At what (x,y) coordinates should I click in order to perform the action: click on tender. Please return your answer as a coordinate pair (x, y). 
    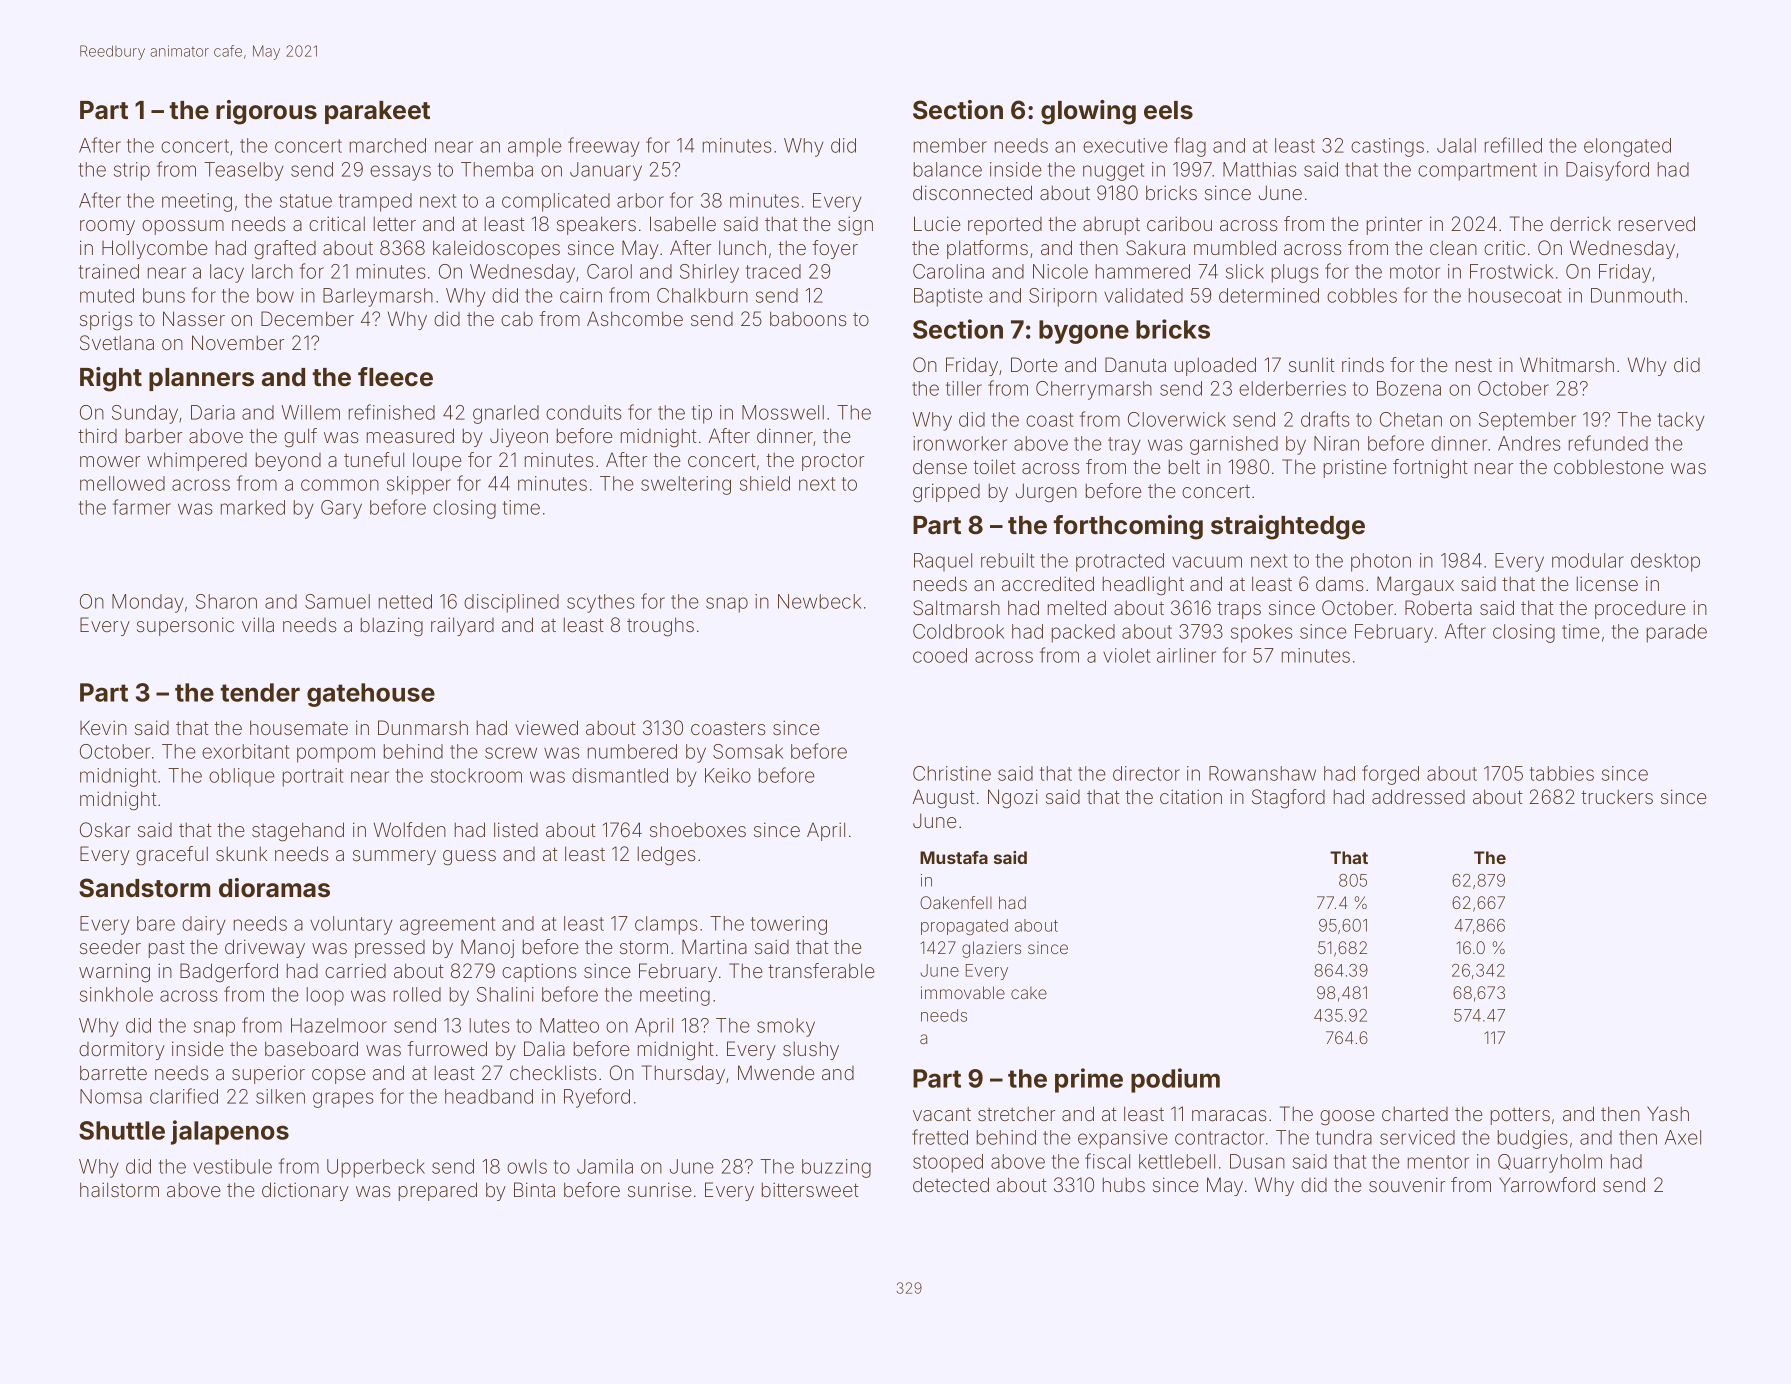
    Looking at the image, I should click on (260, 692).
